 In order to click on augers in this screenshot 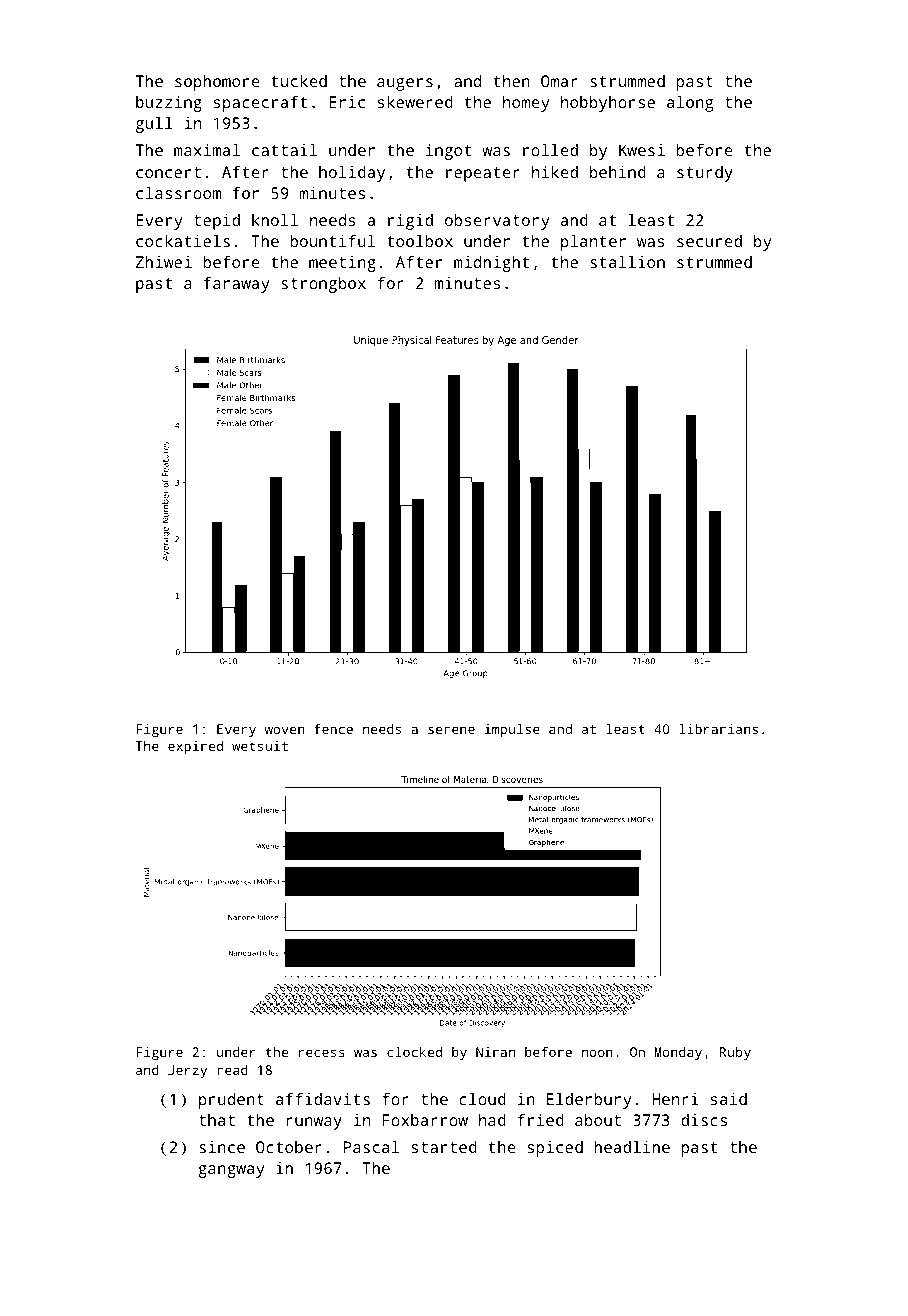, I will do `click(405, 84)`.
